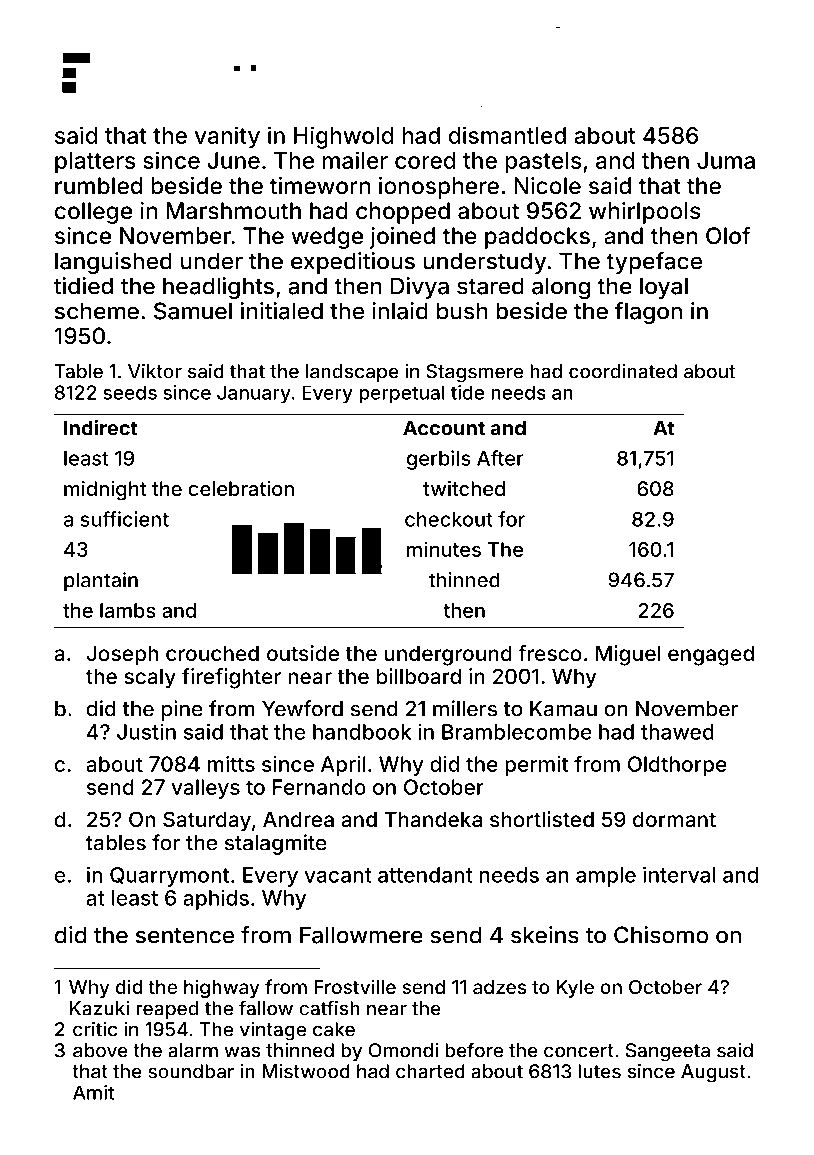  I want to click on After, so click(500, 458).
